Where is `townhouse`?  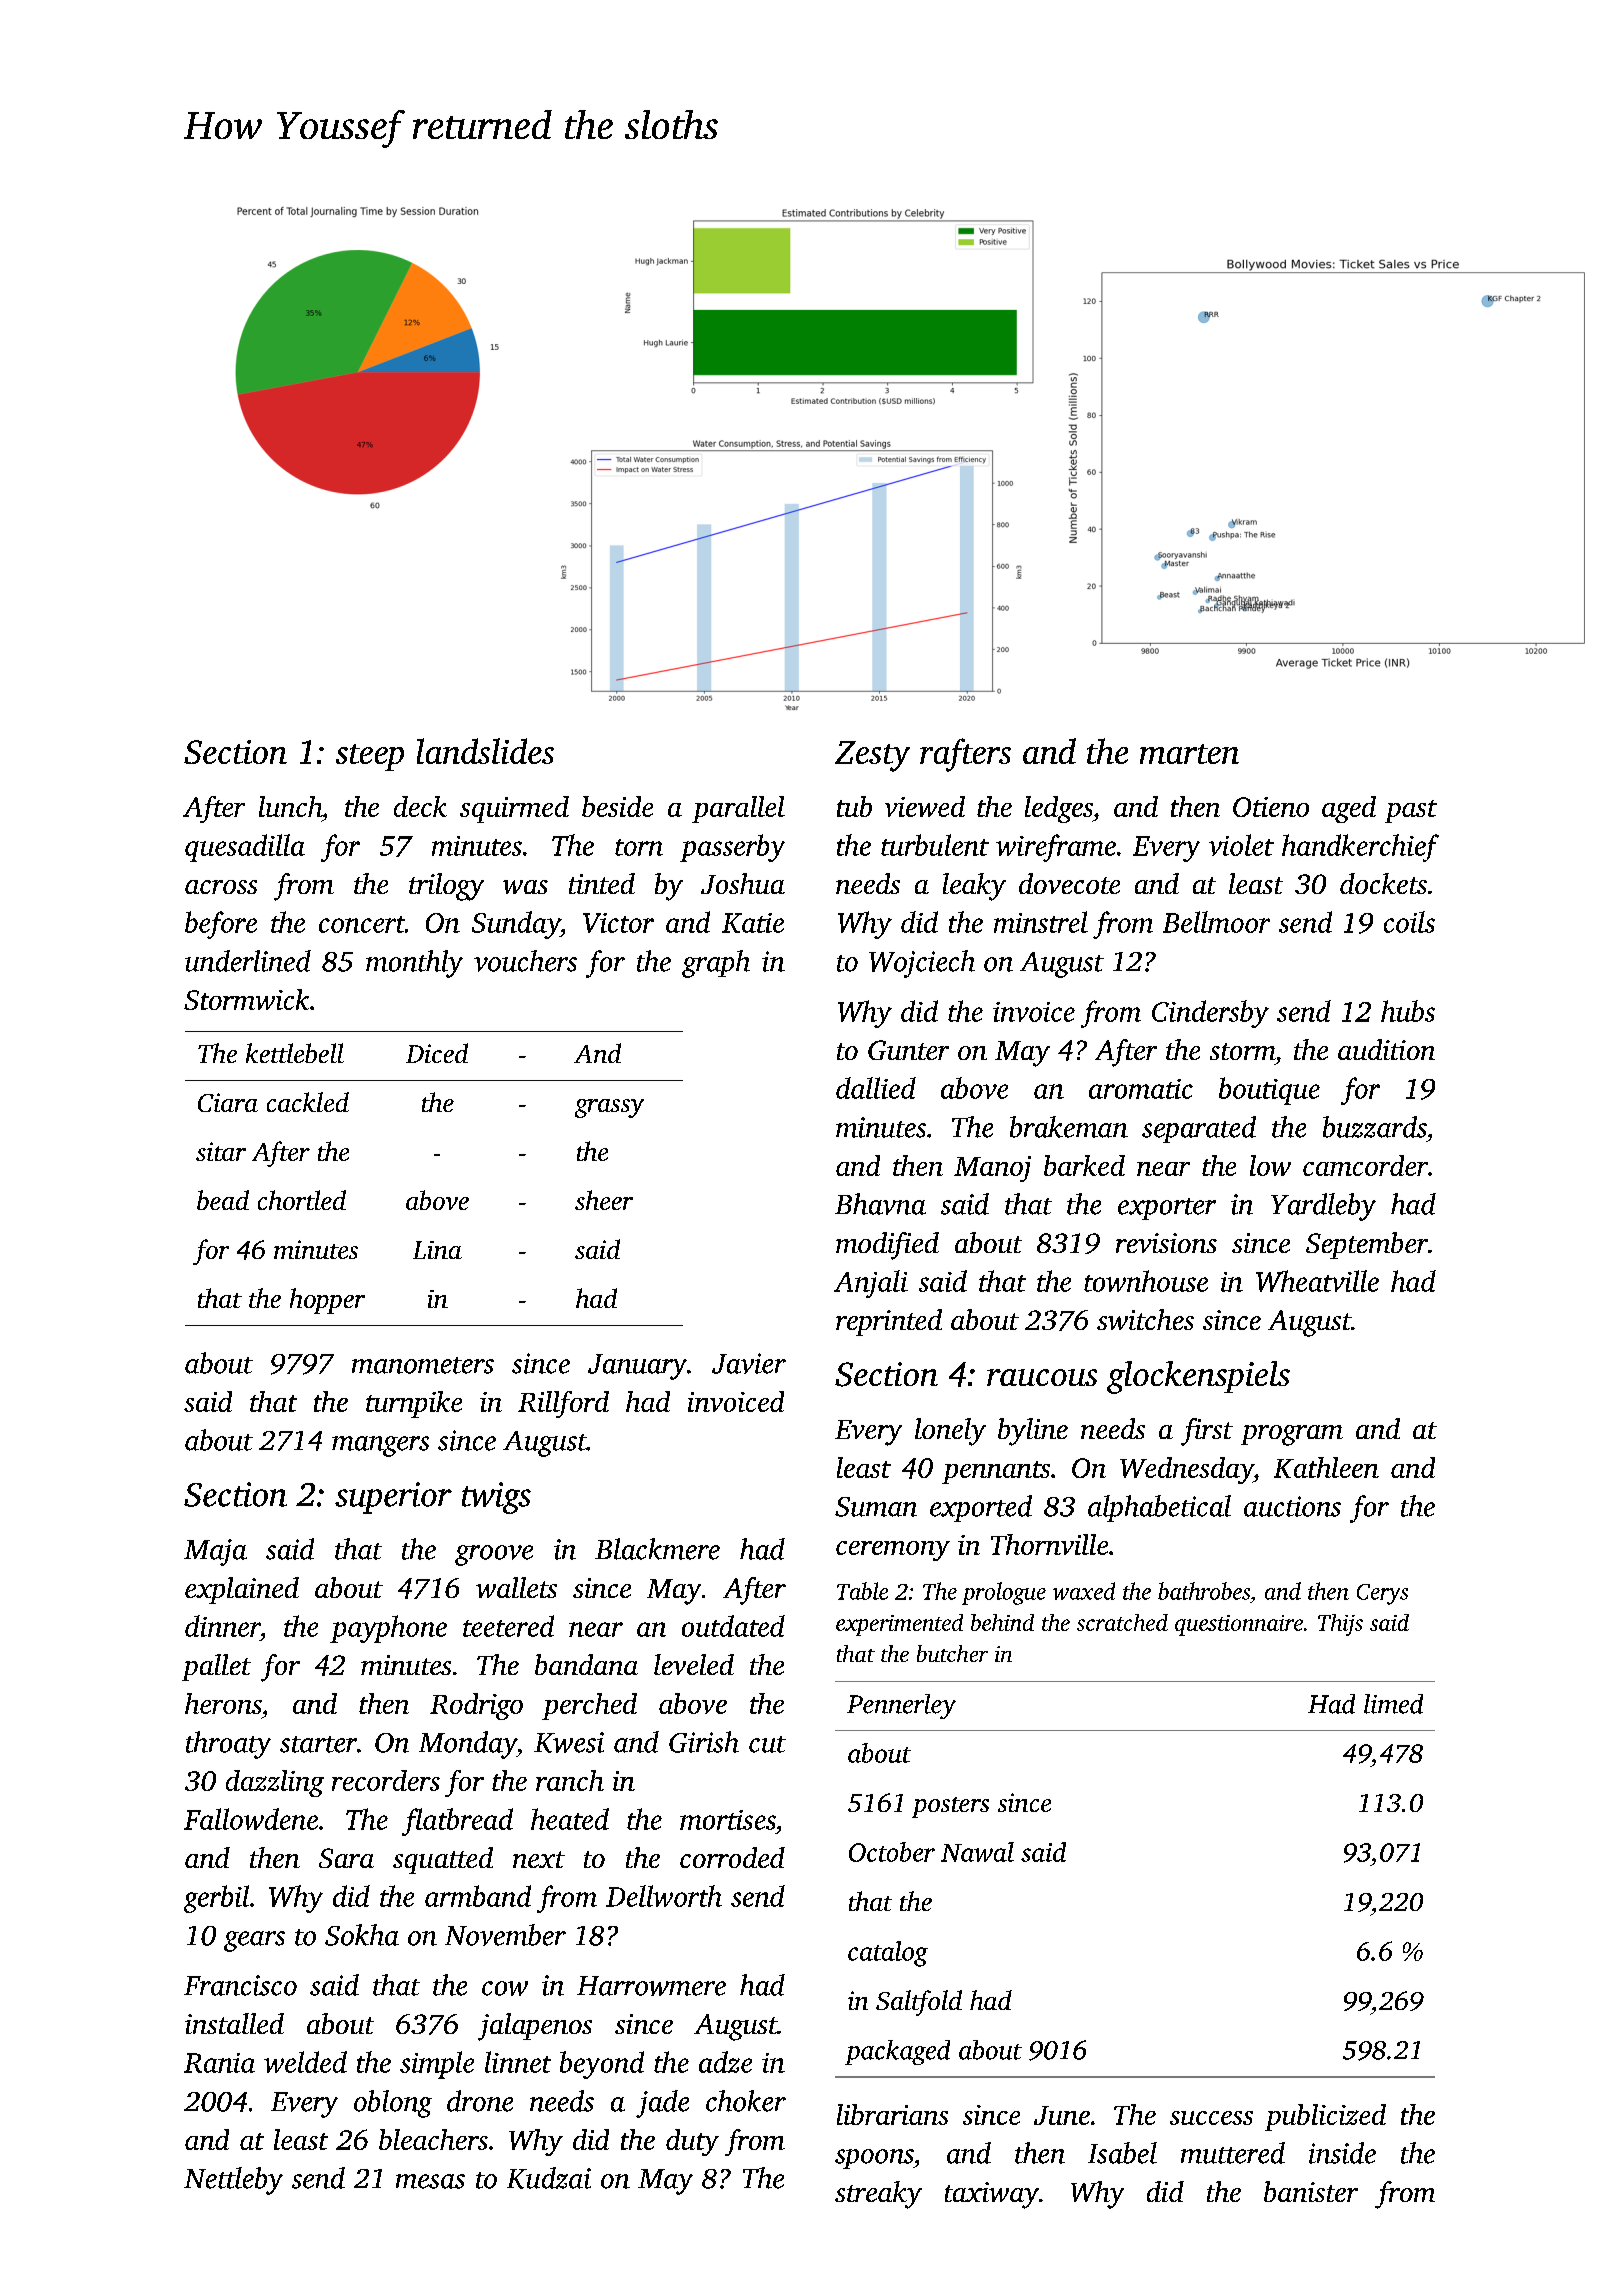 townhouse is located at coordinates (1146, 1281).
